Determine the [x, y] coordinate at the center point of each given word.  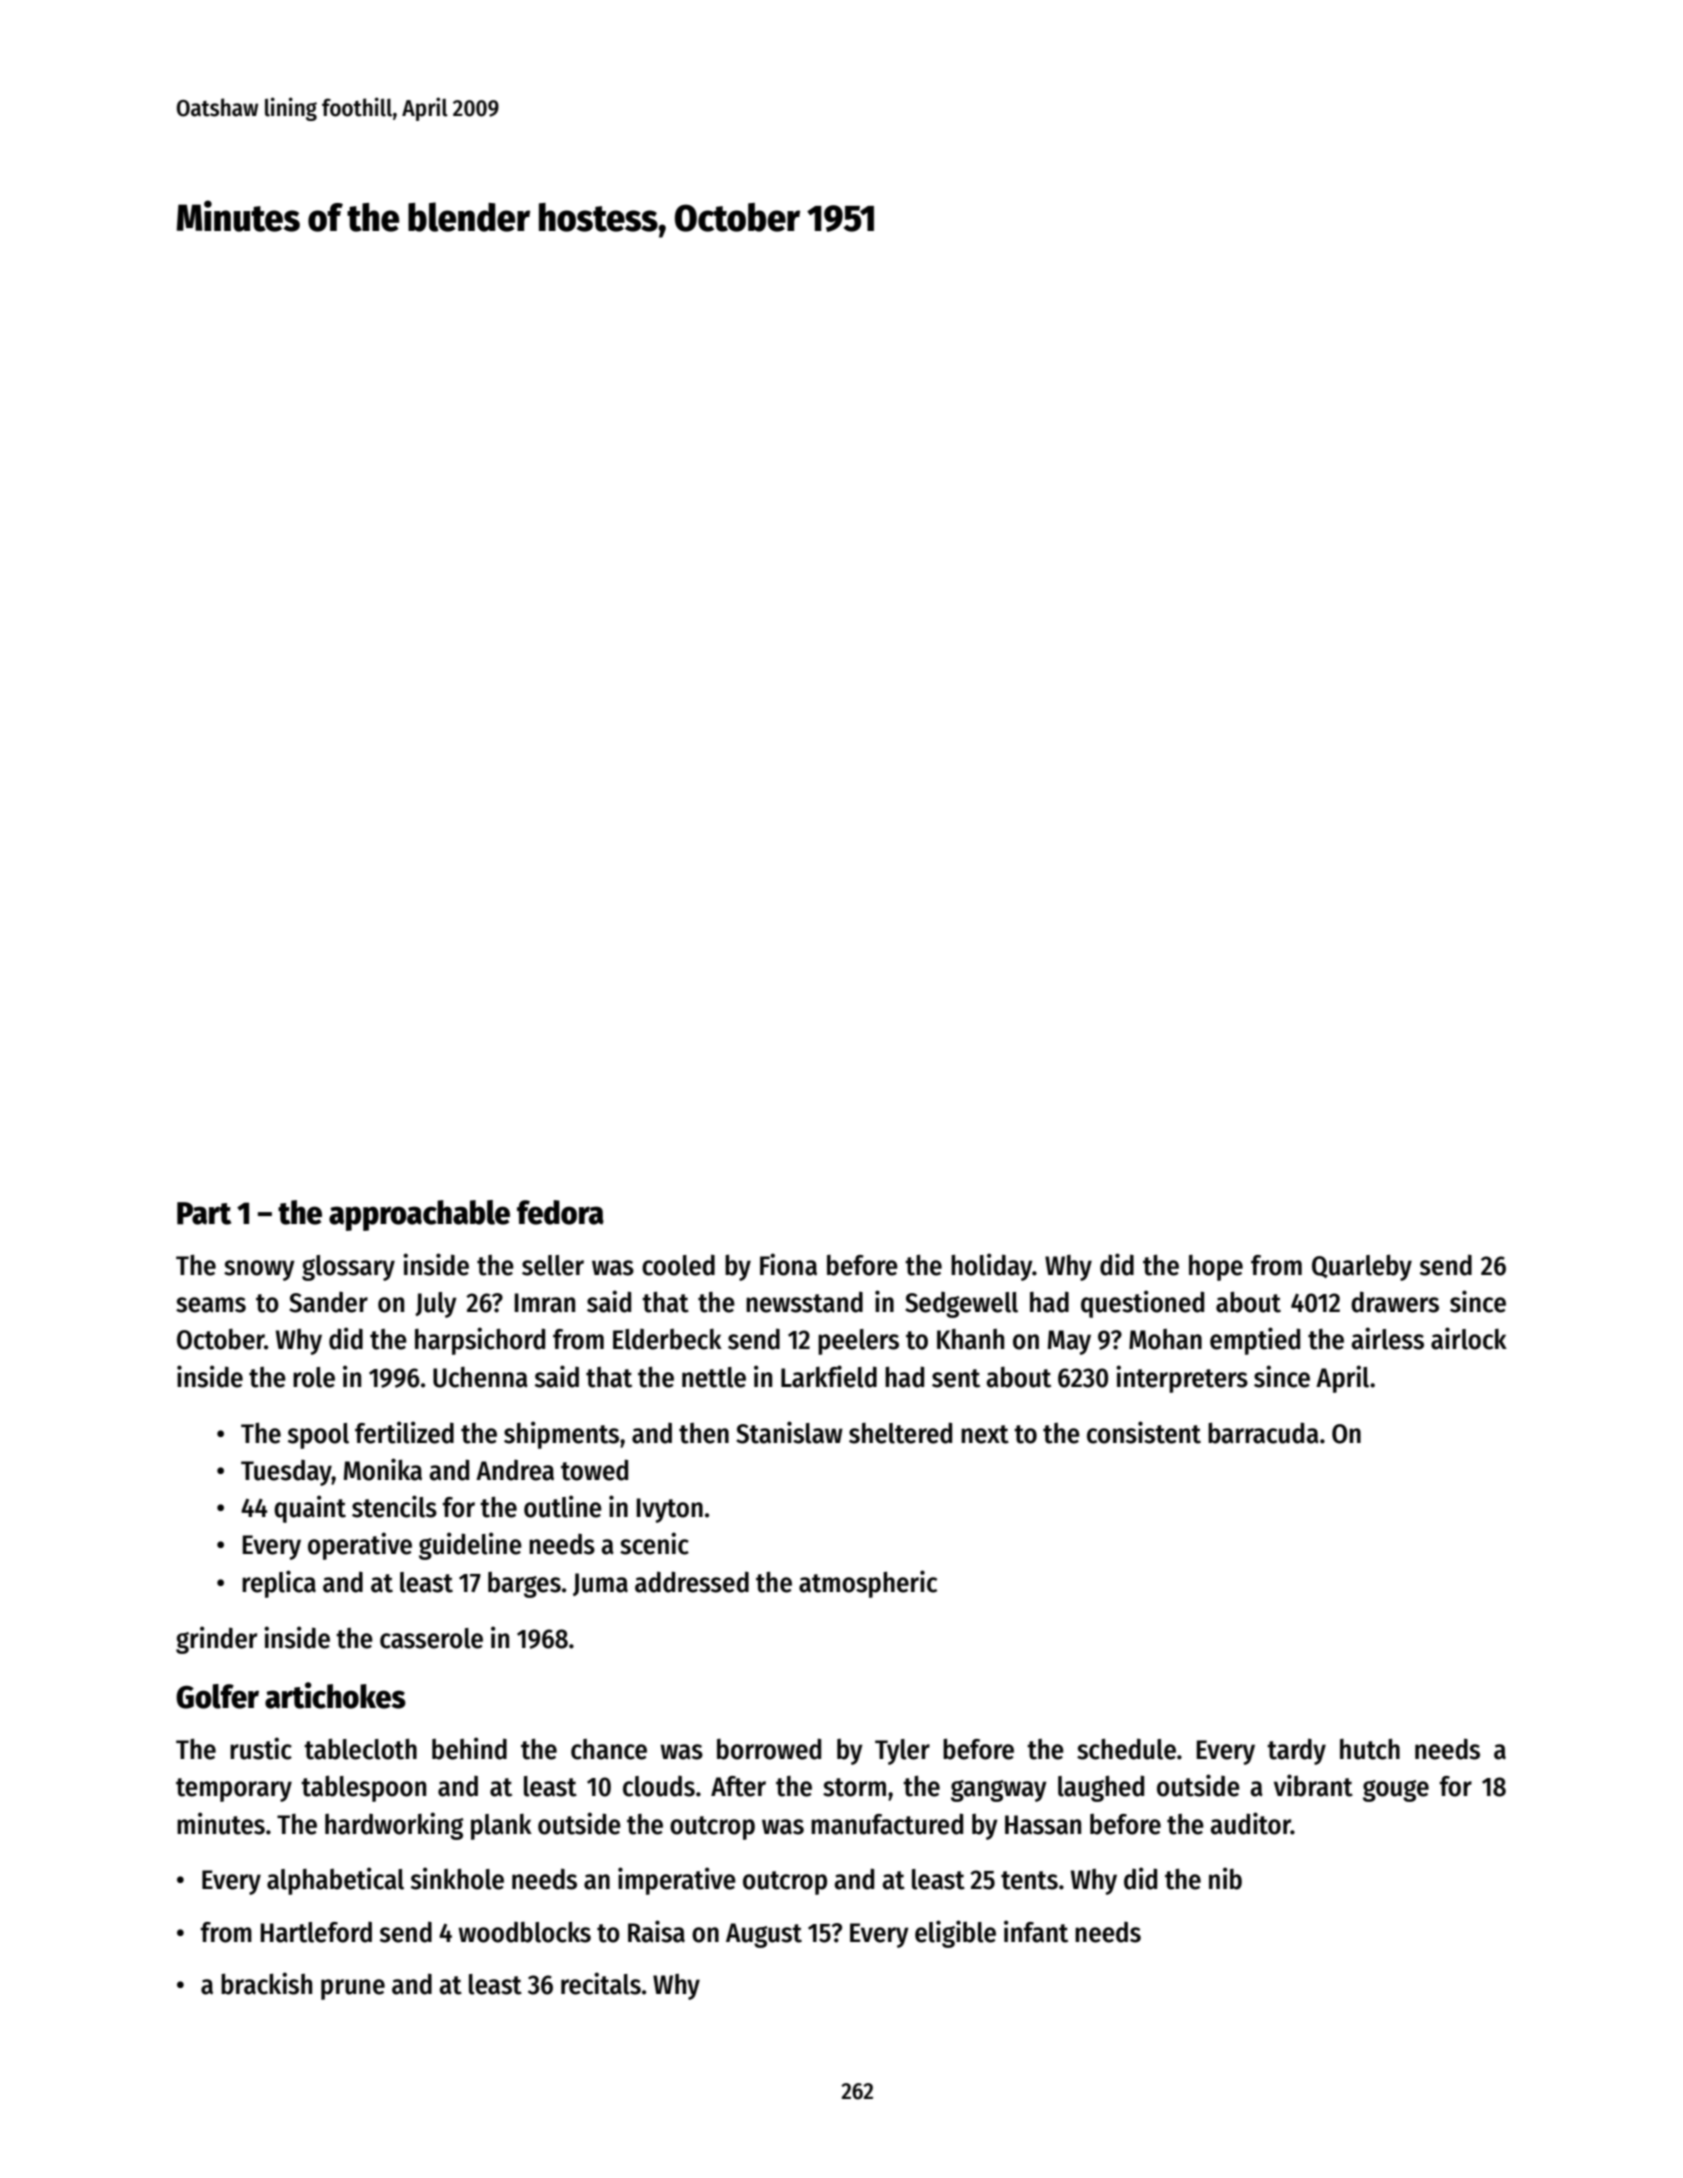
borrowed [769, 1749]
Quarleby [1362, 1267]
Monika [383, 1469]
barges [524, 1585]
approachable [419, 1215]
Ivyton [670, 1510]
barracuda [1263, 1433]
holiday [991, 1267]
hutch [1370, 1749]
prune [353, 1989]
